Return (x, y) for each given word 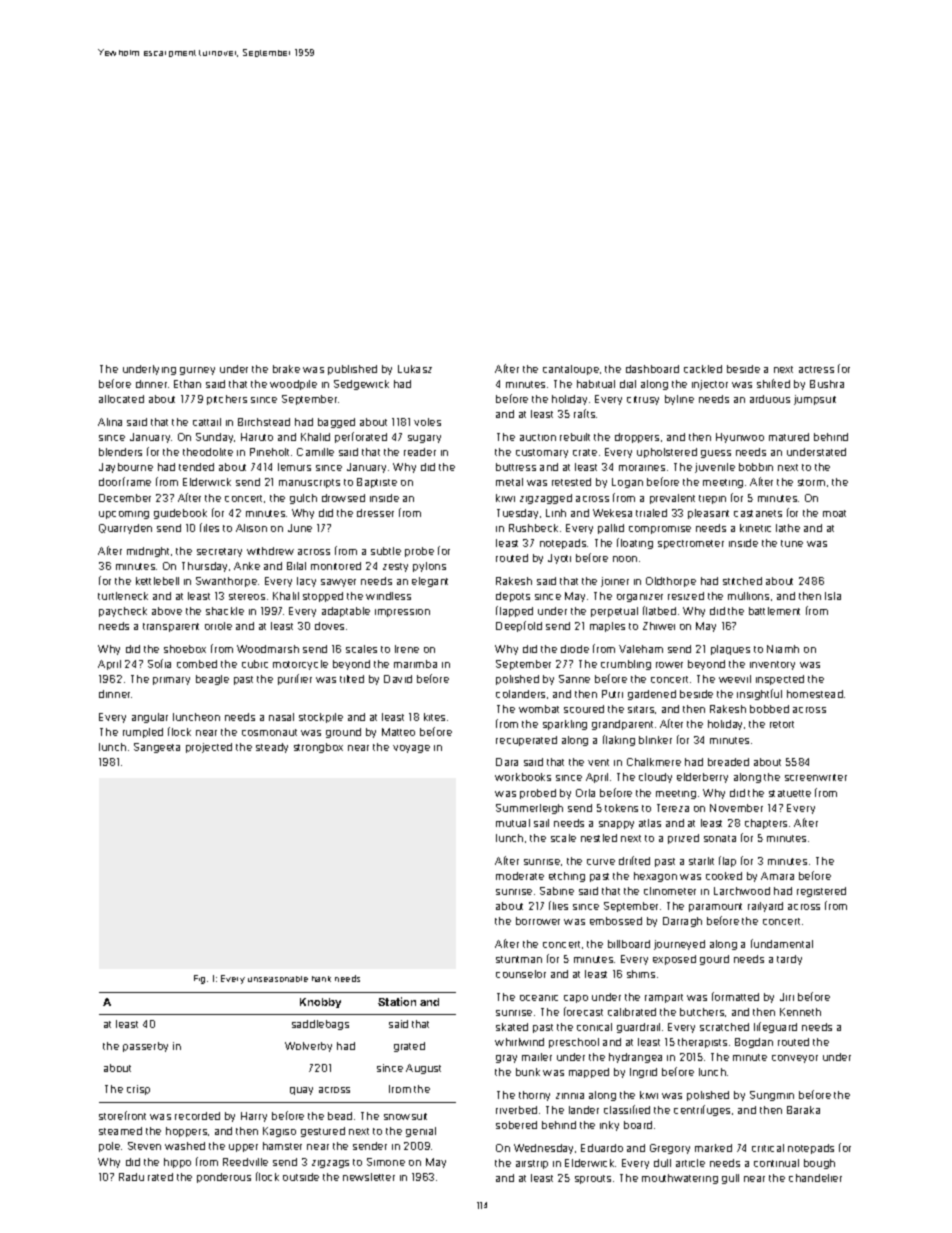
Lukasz (415, 369)
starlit (701, 861)
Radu (131, 1177)
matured (789, 437)
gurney (197, 371)
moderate (520, 876)
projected (209, 748)
